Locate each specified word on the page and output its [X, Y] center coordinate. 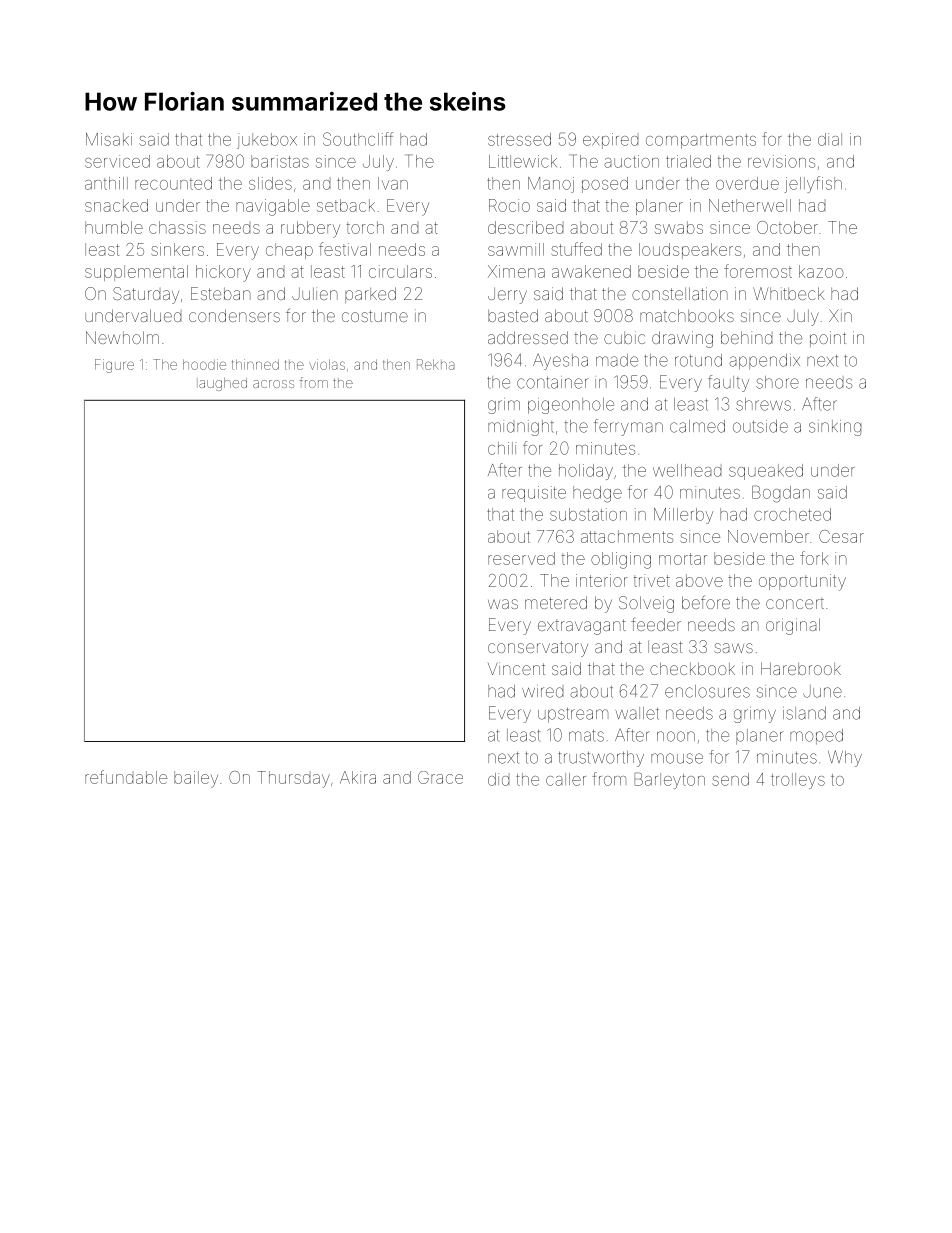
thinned [255, 364]
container [553, 382]
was [503, 604]
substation [588, 514]
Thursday [293, 779]
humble [114, 227]
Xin [840, 315]
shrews [763, 404]
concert [795, 603]
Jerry [507, 296]
